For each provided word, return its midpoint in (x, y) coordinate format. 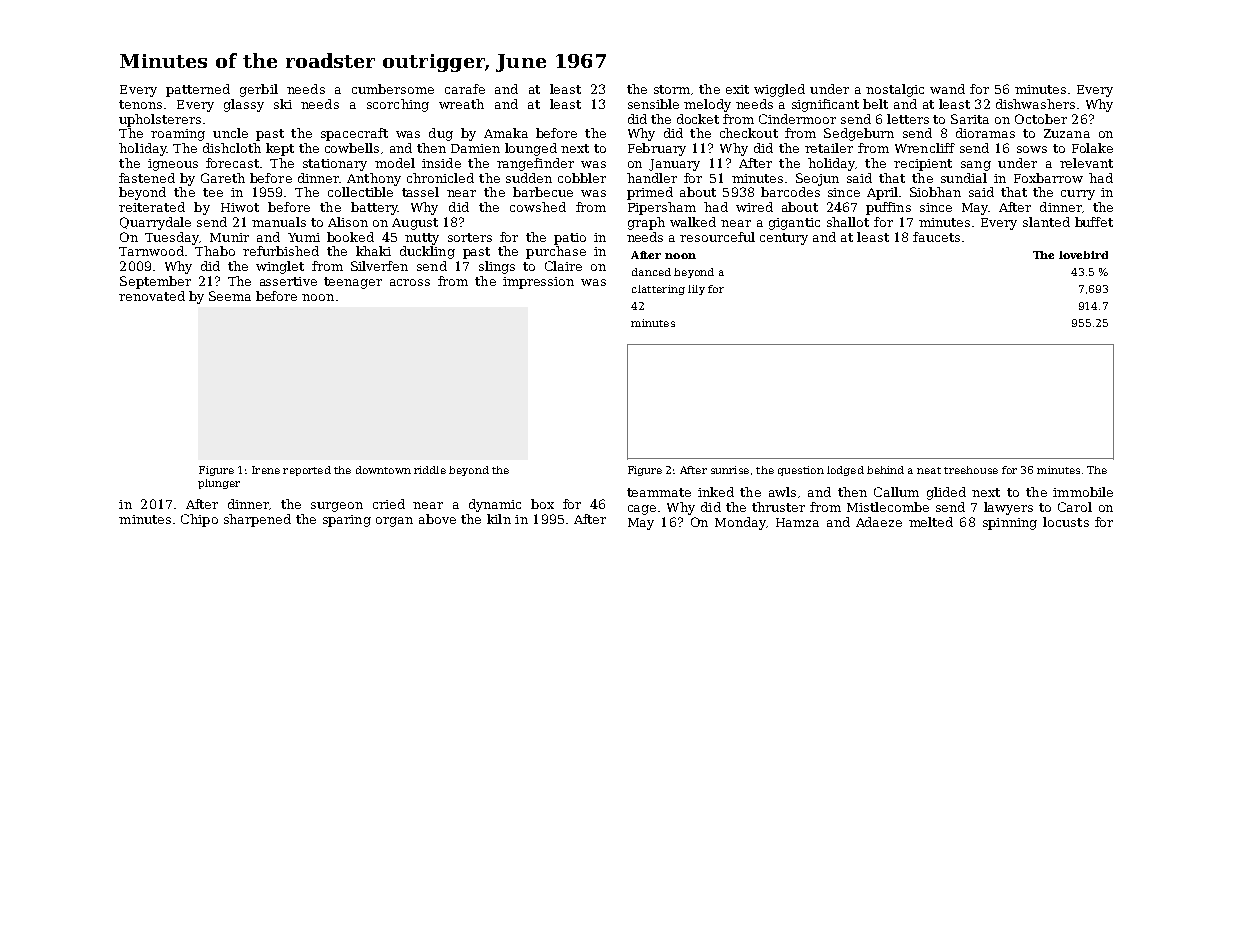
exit (737, 89)
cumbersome (393, 89)
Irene (266, 470)
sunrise (730, 470)
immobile (1083, 492)
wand (947, 89)
